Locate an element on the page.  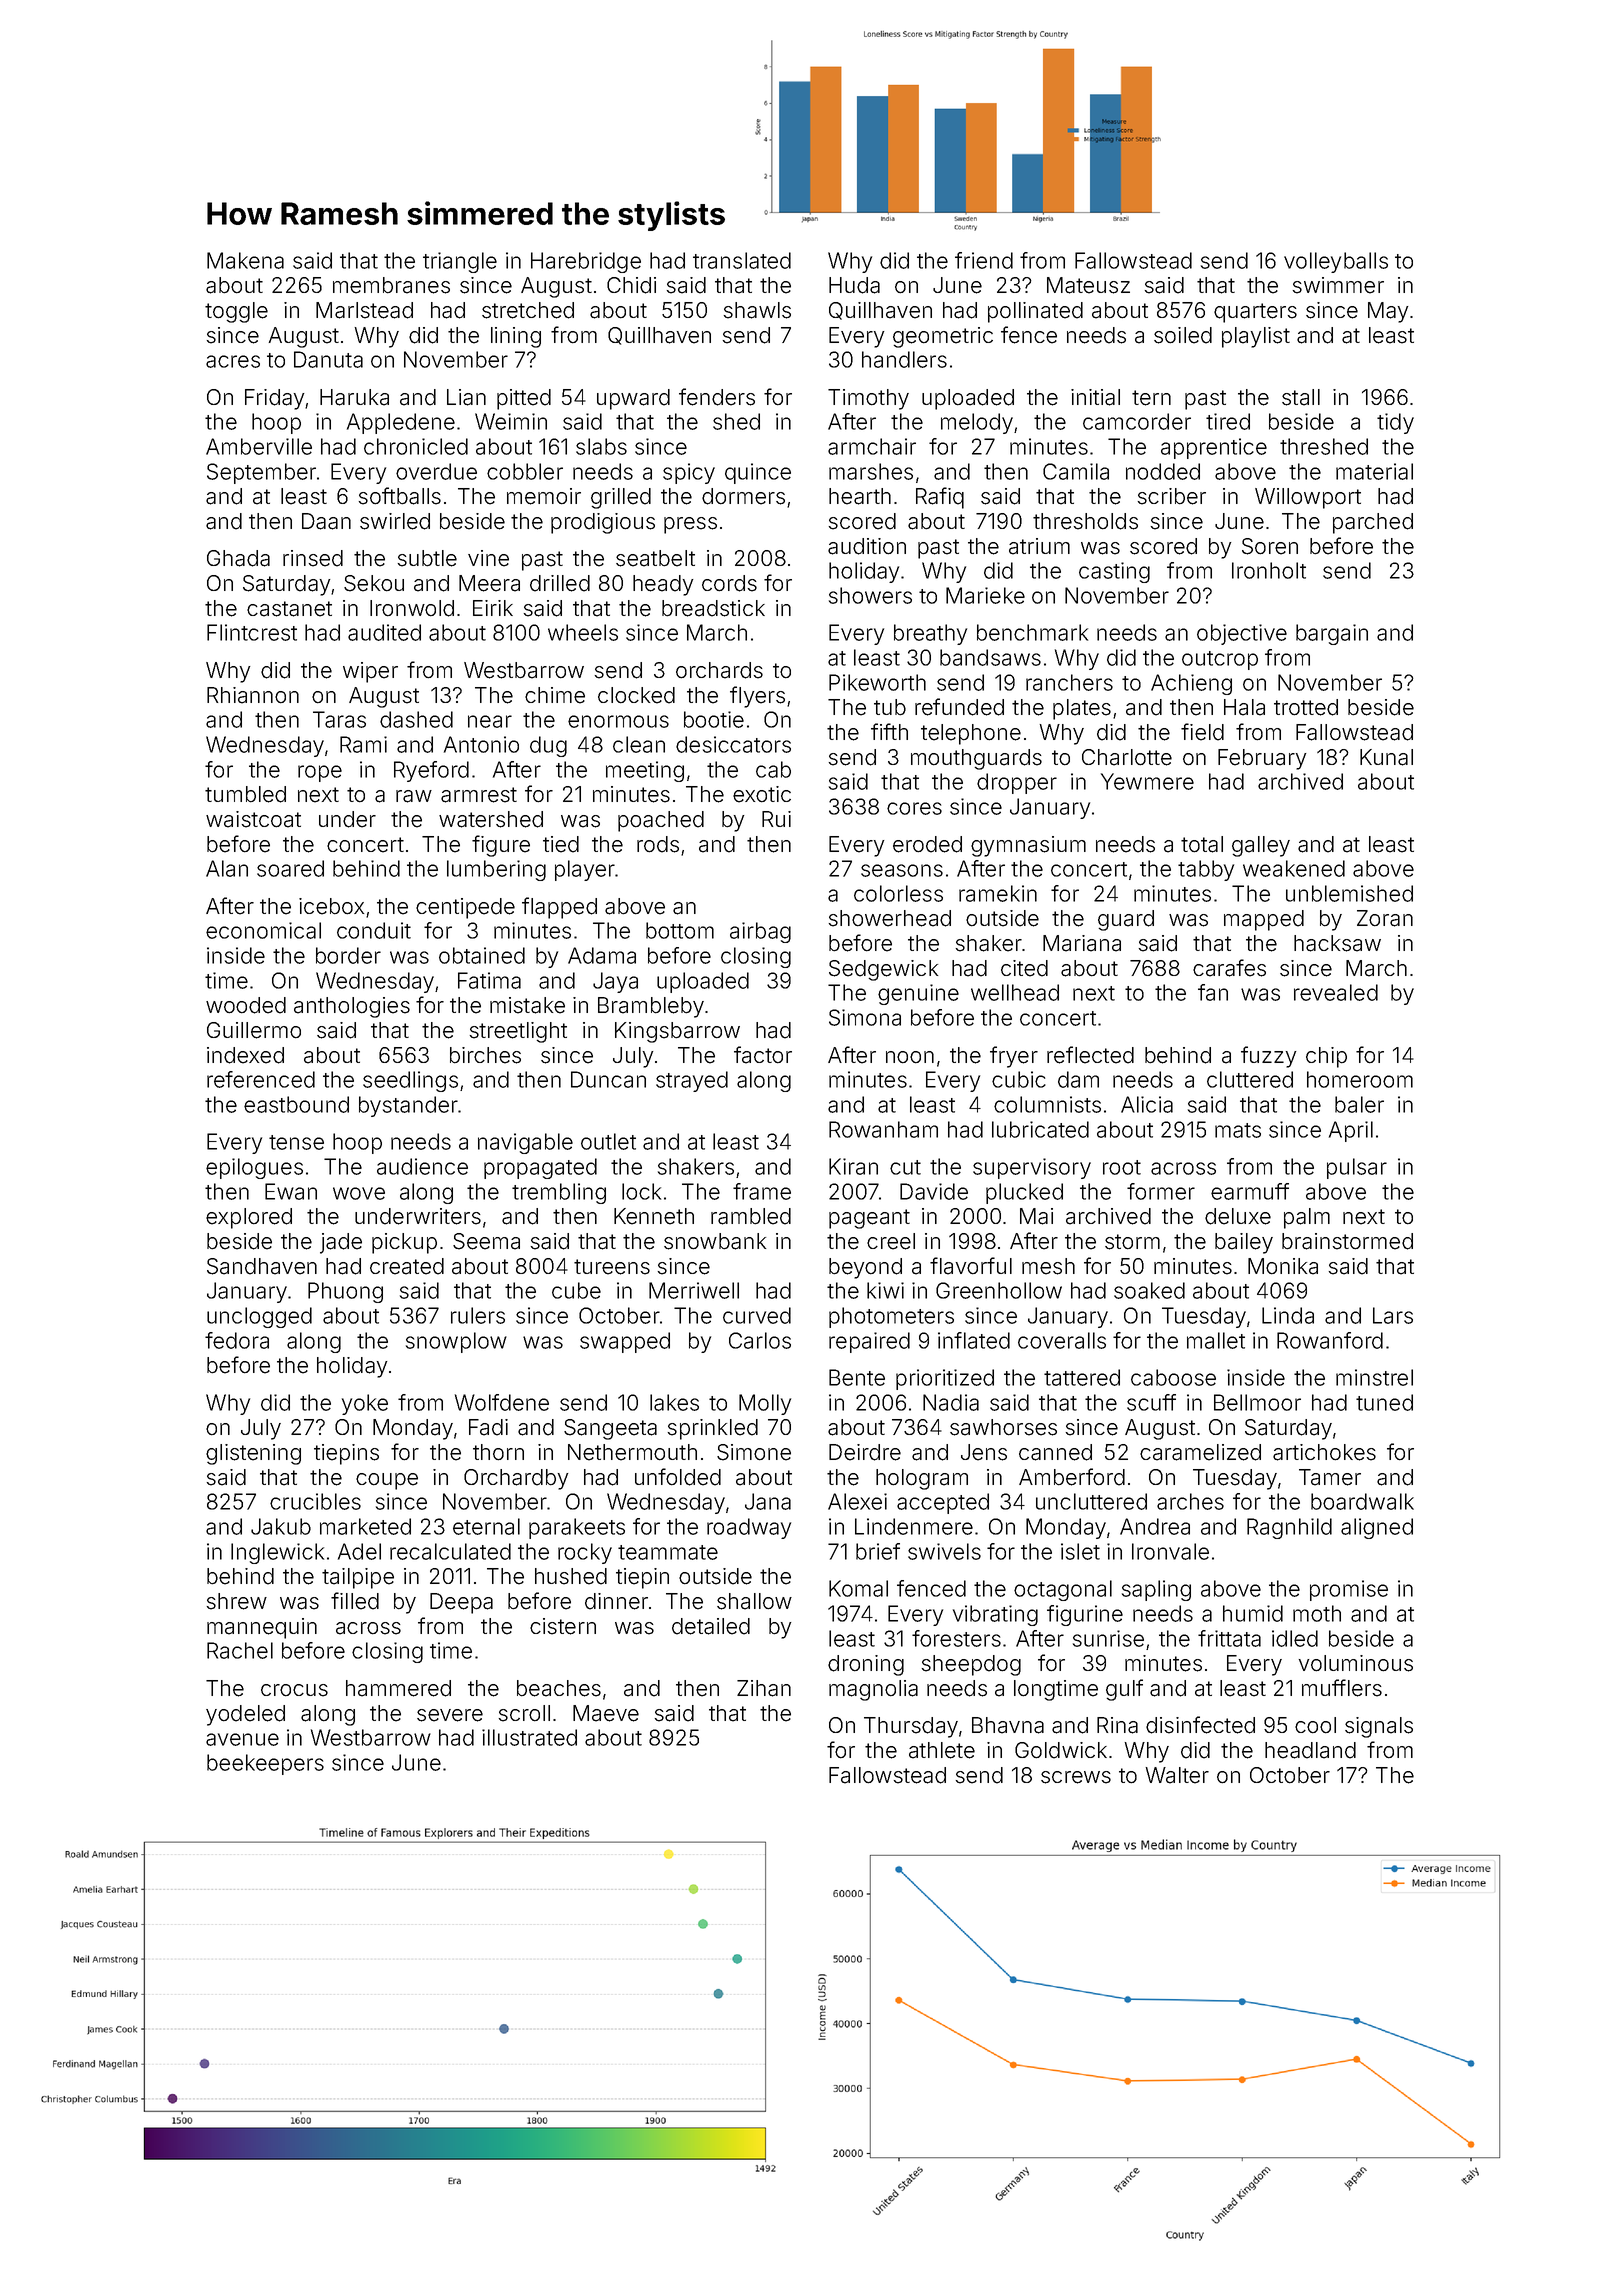
Adama is located at coordinates (602, 955).
